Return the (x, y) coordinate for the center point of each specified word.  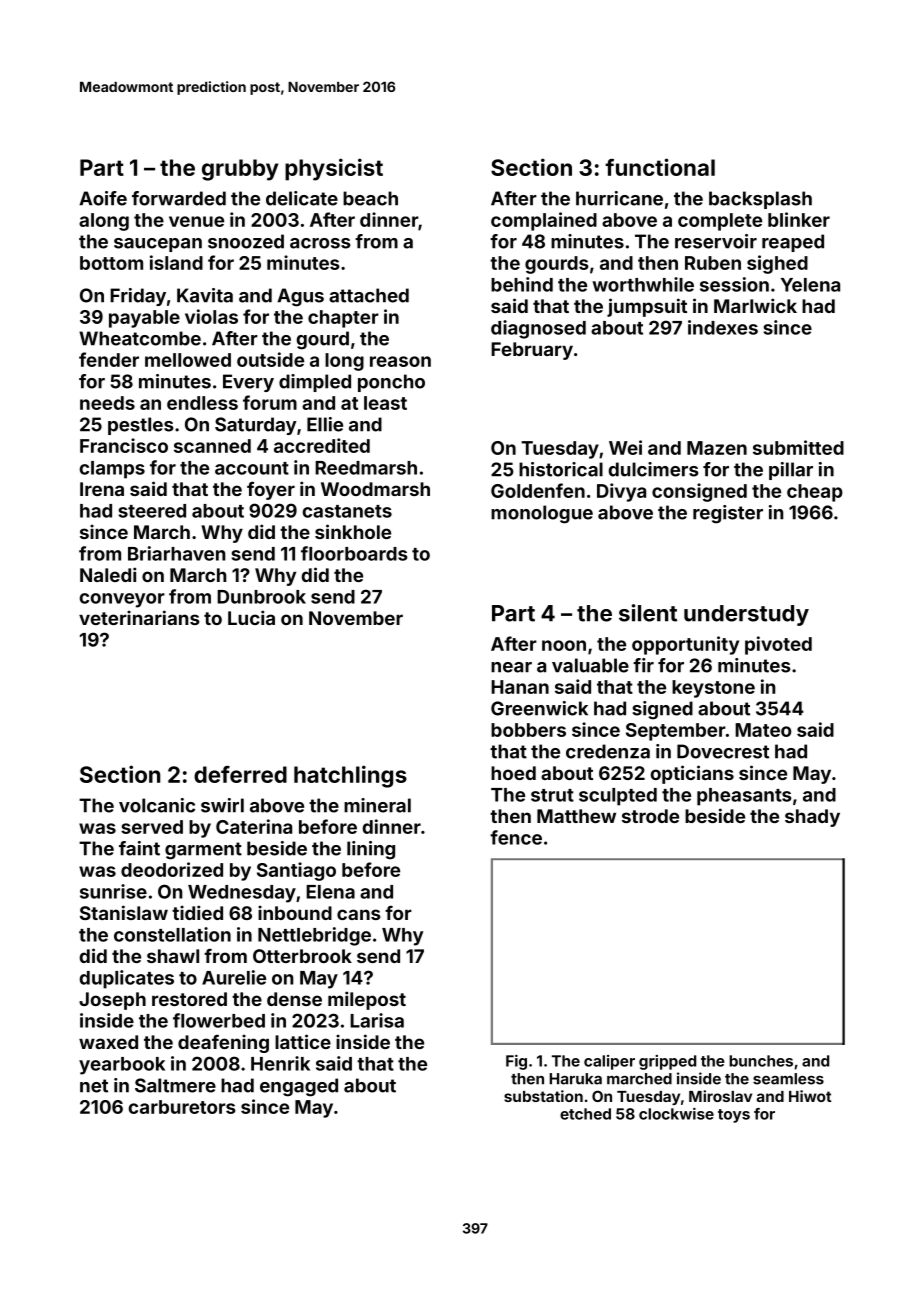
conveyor (122, 600)
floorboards (354, 553)
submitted (798, 447)
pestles (141, 426)
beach (370, 198)
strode (650, 816)
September (676, 732)
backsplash (760, 200)
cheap (815, 493)
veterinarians (139, 617)
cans (359, 914)
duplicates (126, 979)
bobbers (528, 730)
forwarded (179, 198)
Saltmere (175, 1085)
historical (561, 469)
